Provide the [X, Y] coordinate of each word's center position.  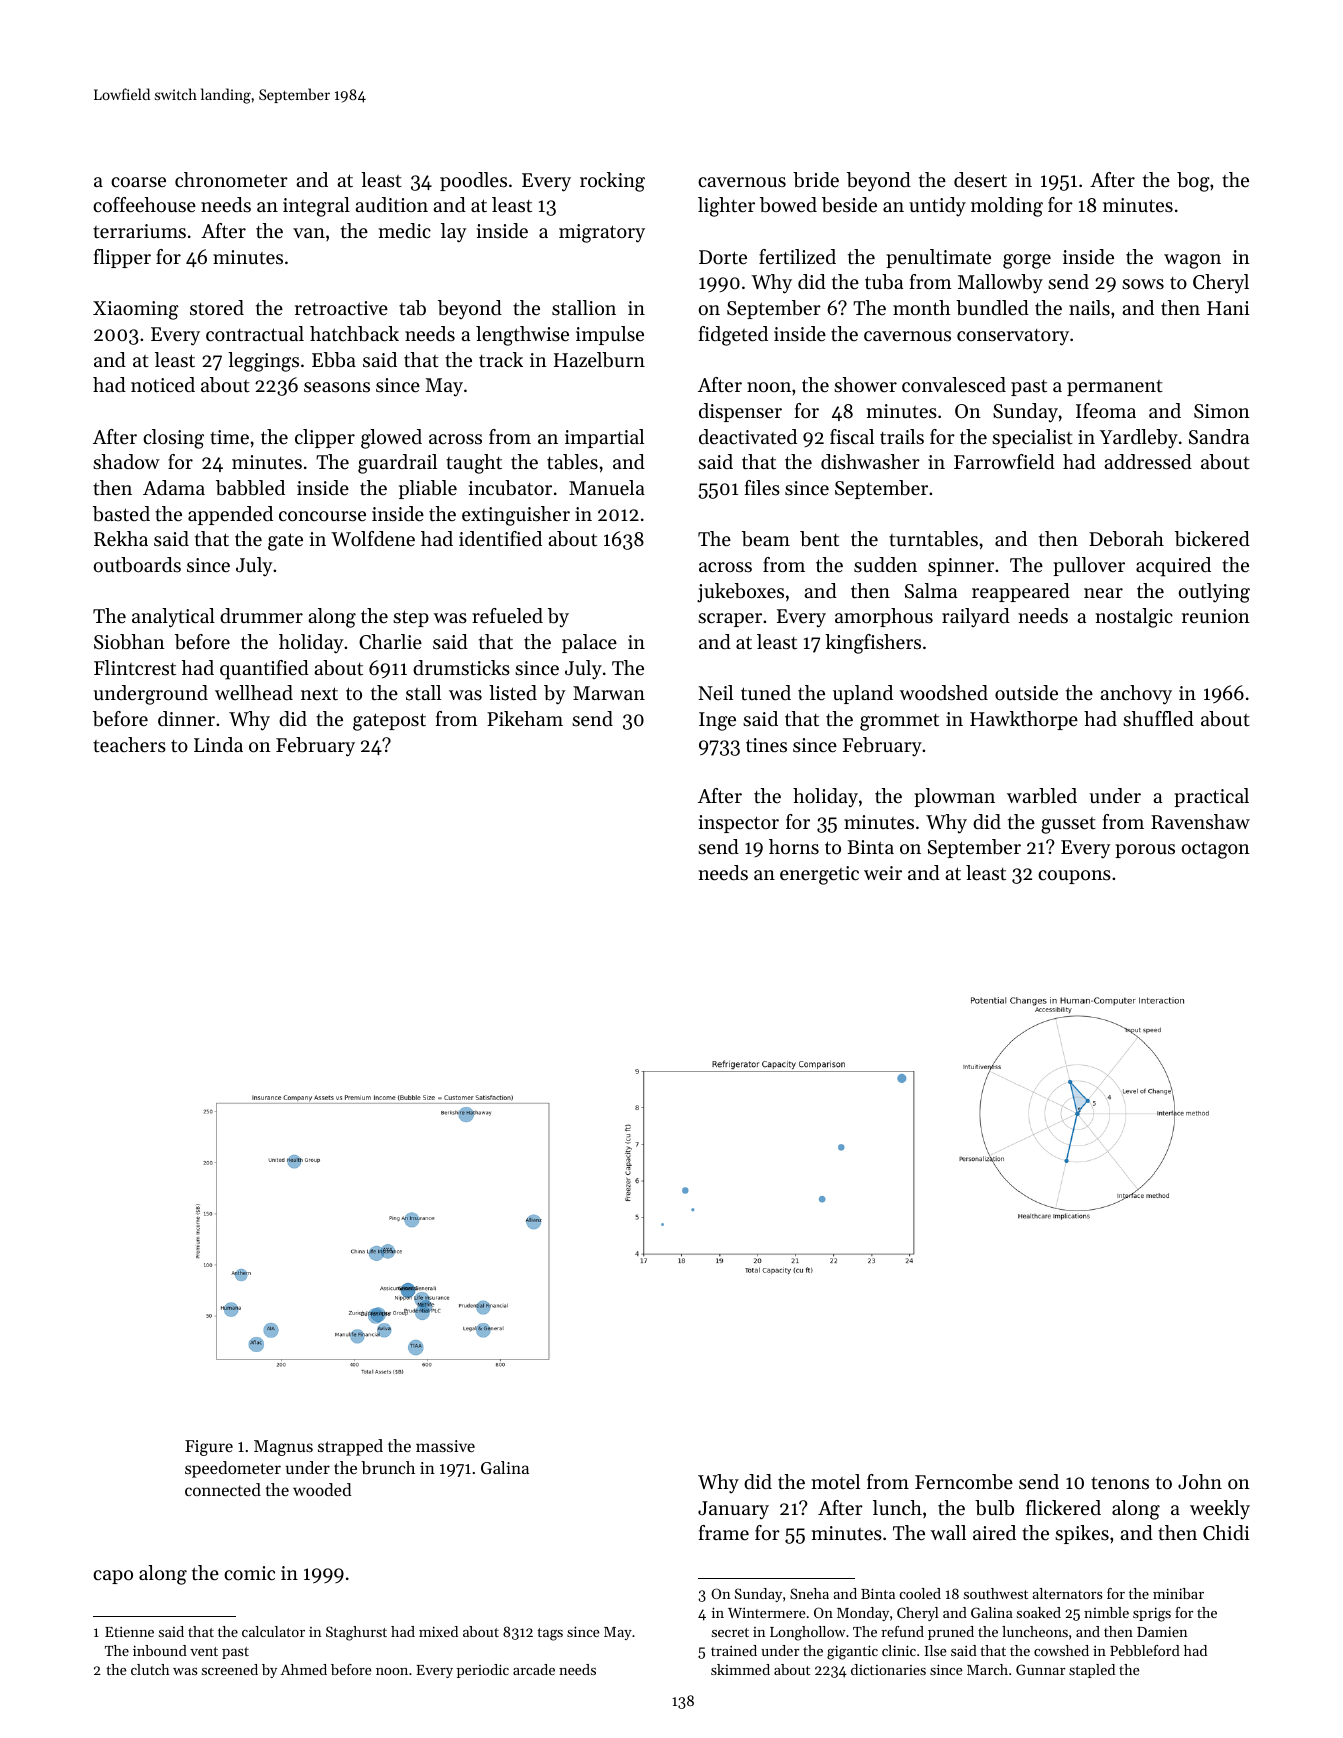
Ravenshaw [1200, 822]
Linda [218, 744]
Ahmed [304, 1669]
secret [730, 1632]
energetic [819, 875]
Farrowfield [1004, 462]
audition [391, 205]
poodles [473, 181]
